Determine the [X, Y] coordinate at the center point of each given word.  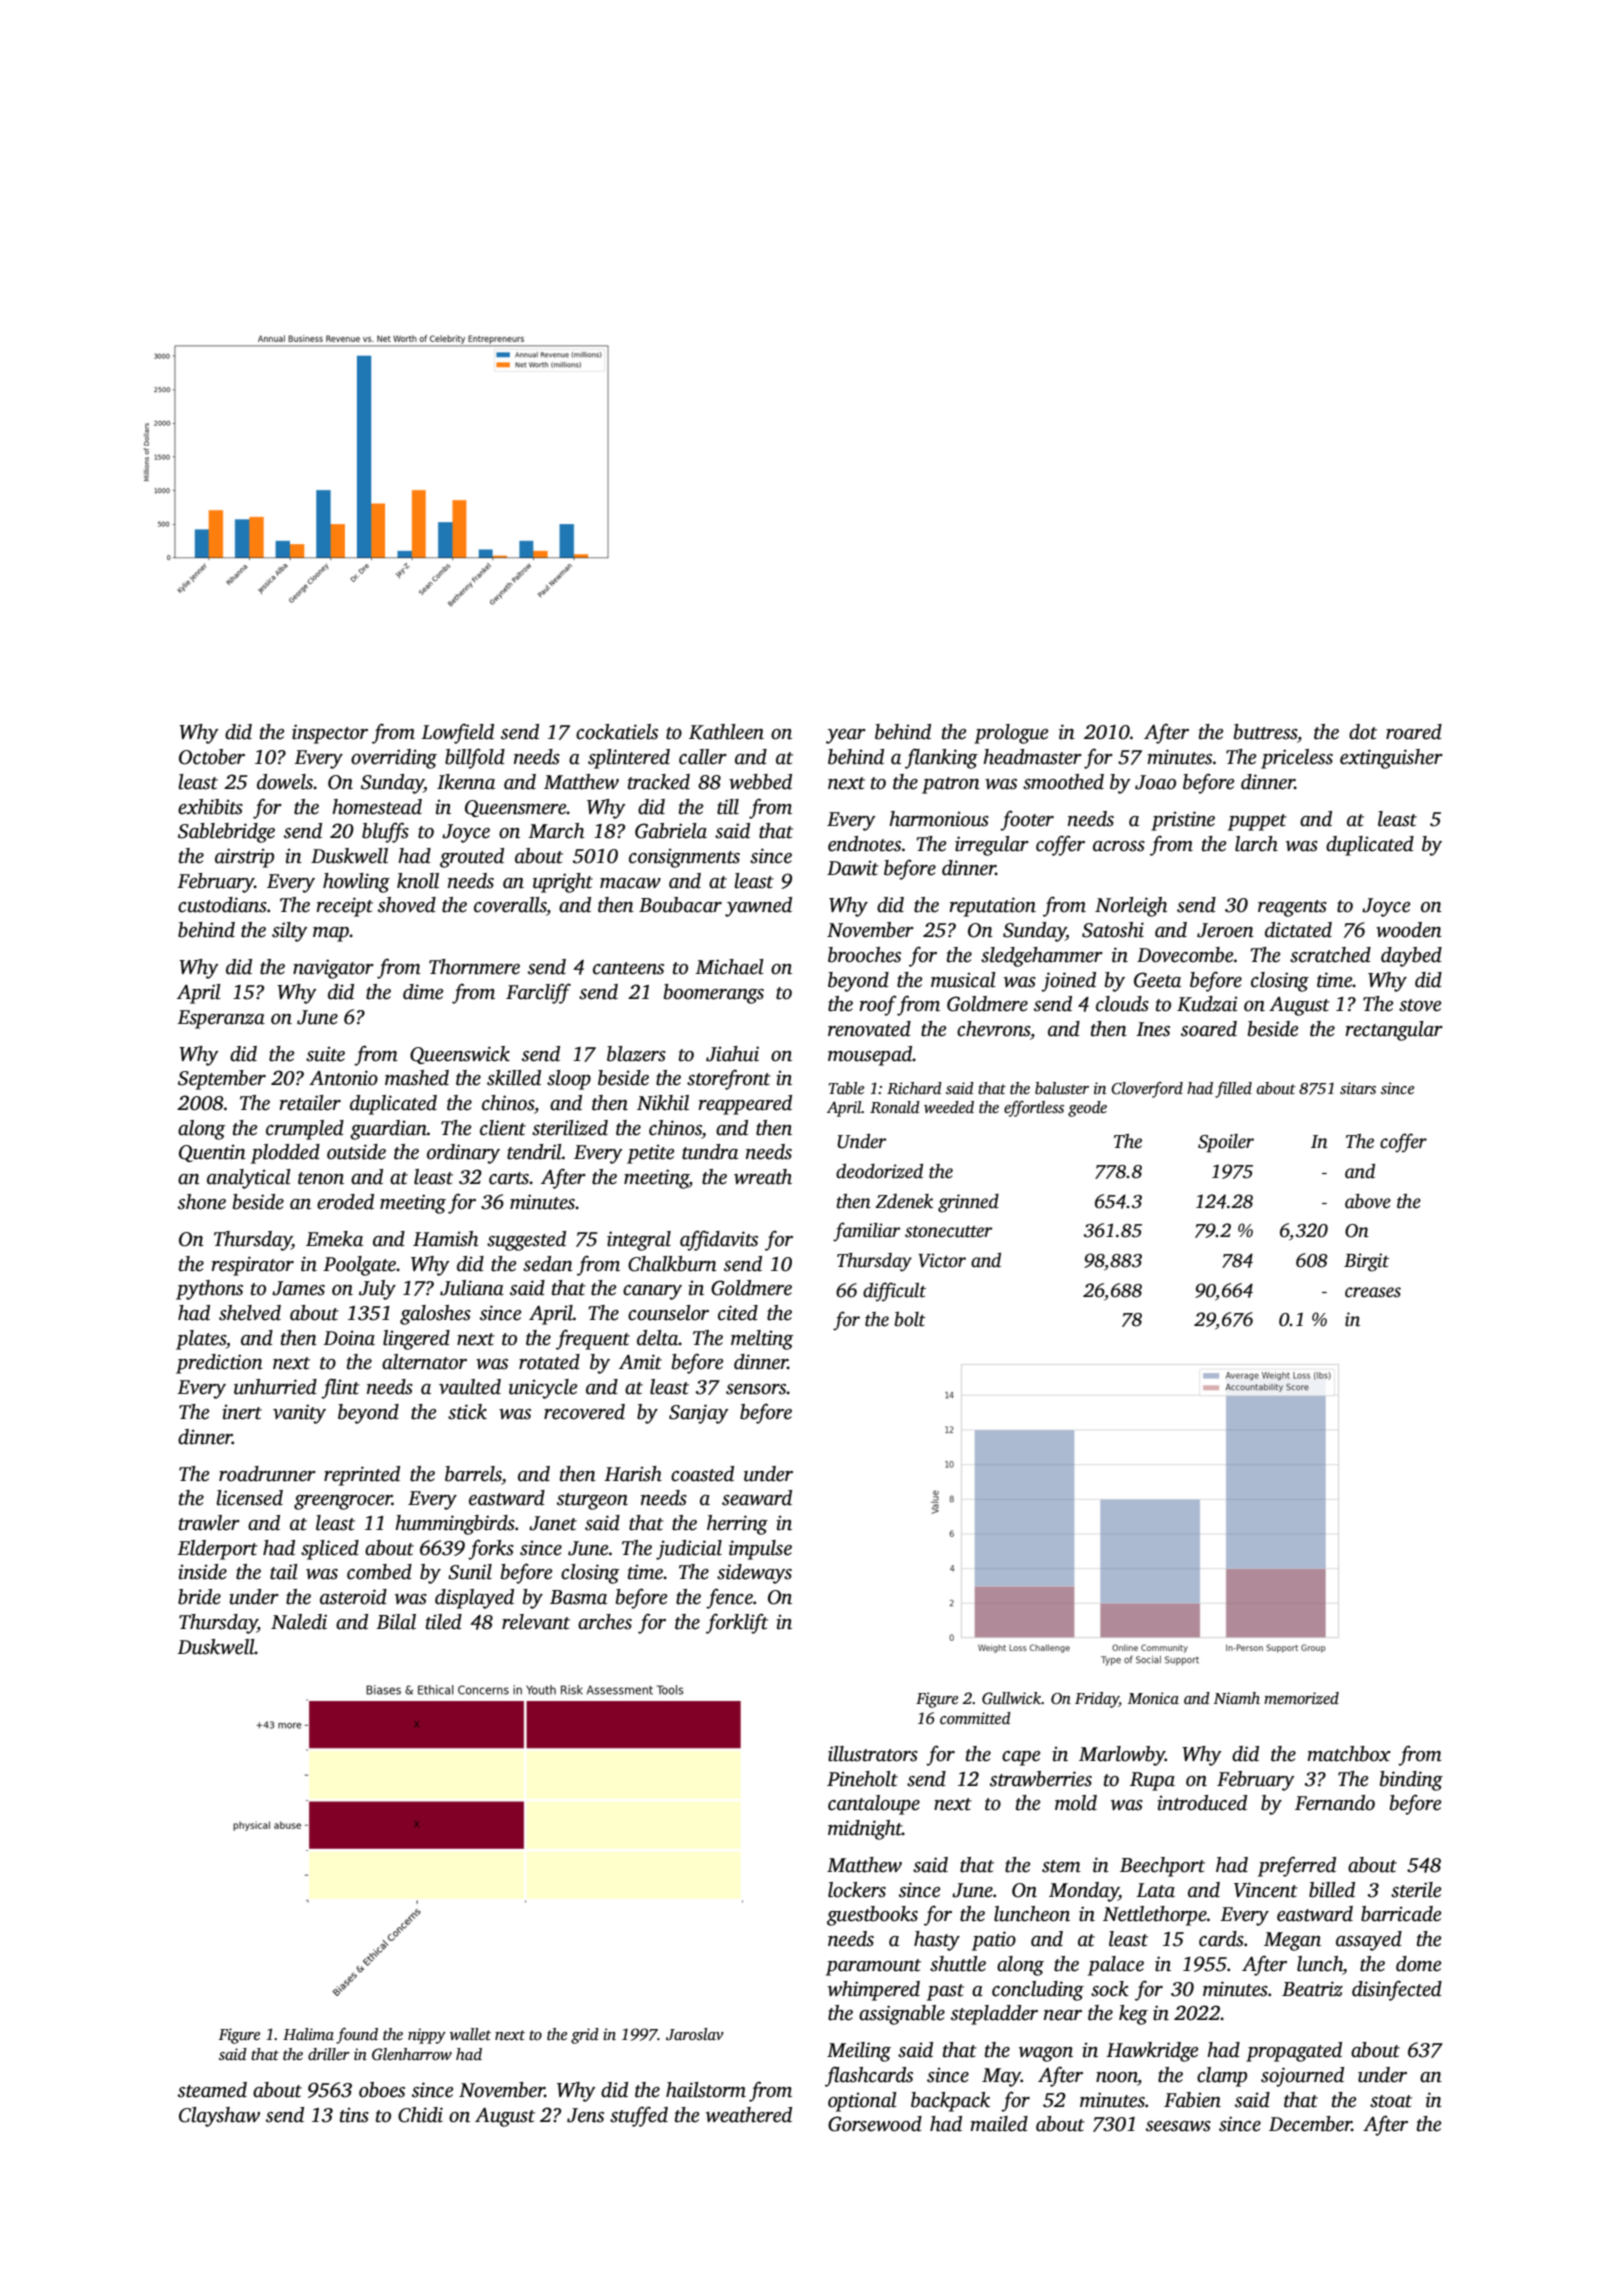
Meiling [859, 2052]
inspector [330, 734]
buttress [1265, 732]
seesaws [1178, 2126]
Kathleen [726, 732]
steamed [212, 2090]
